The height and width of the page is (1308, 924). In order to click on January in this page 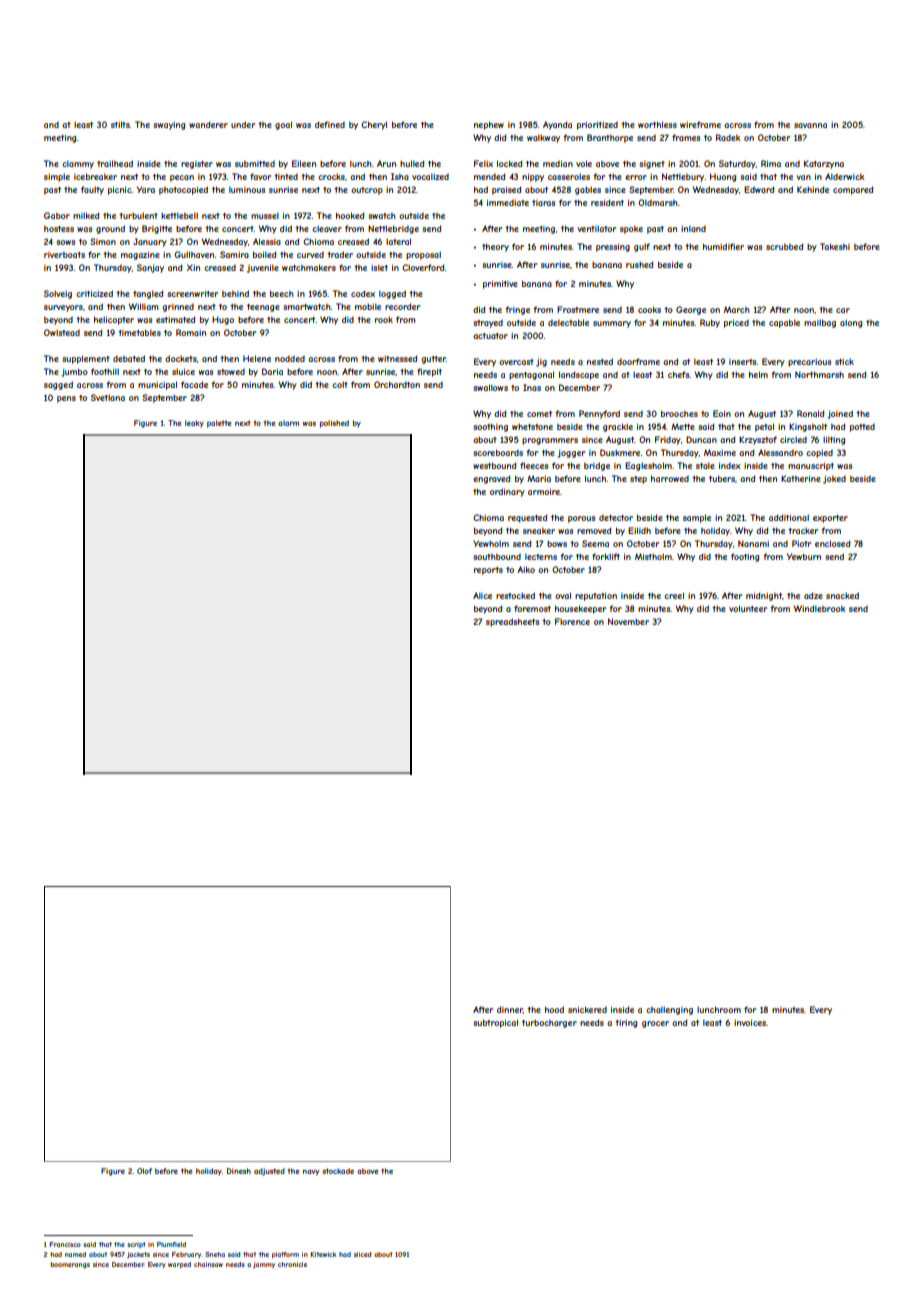, I will do `click(150, 242)`.
